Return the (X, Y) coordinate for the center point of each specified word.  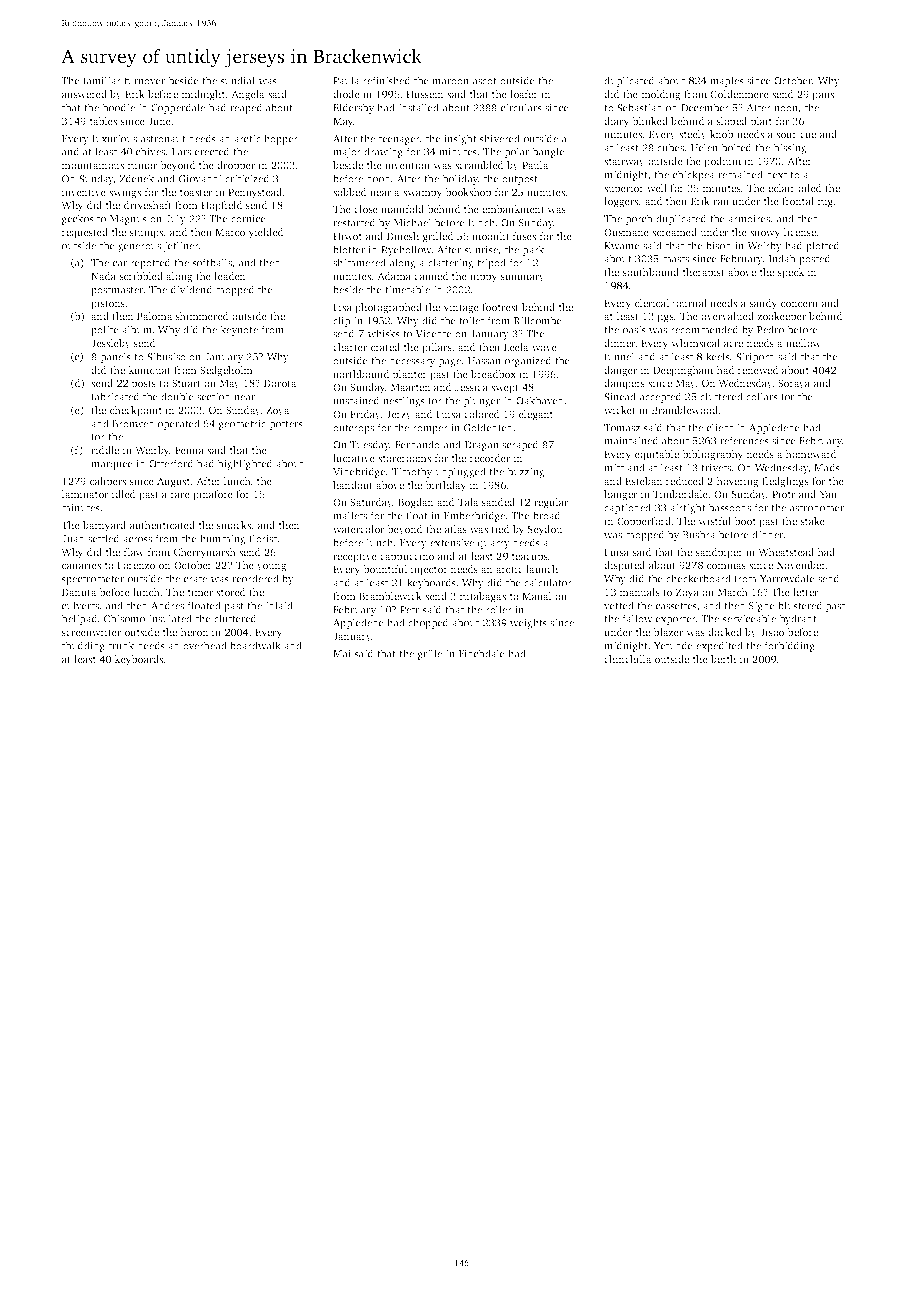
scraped (520, 445)
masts (675, 259)
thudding (83, 646)
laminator (85, 494)
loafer (524, 94)
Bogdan (416, 503)
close (366, 209)
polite (105, 330)
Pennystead (255, 193)
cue (808, 135)
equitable (657, 455)
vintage (461, 308)
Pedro (770, 329)
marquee (112, 466)
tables (103, 121)
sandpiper (719, 553)
